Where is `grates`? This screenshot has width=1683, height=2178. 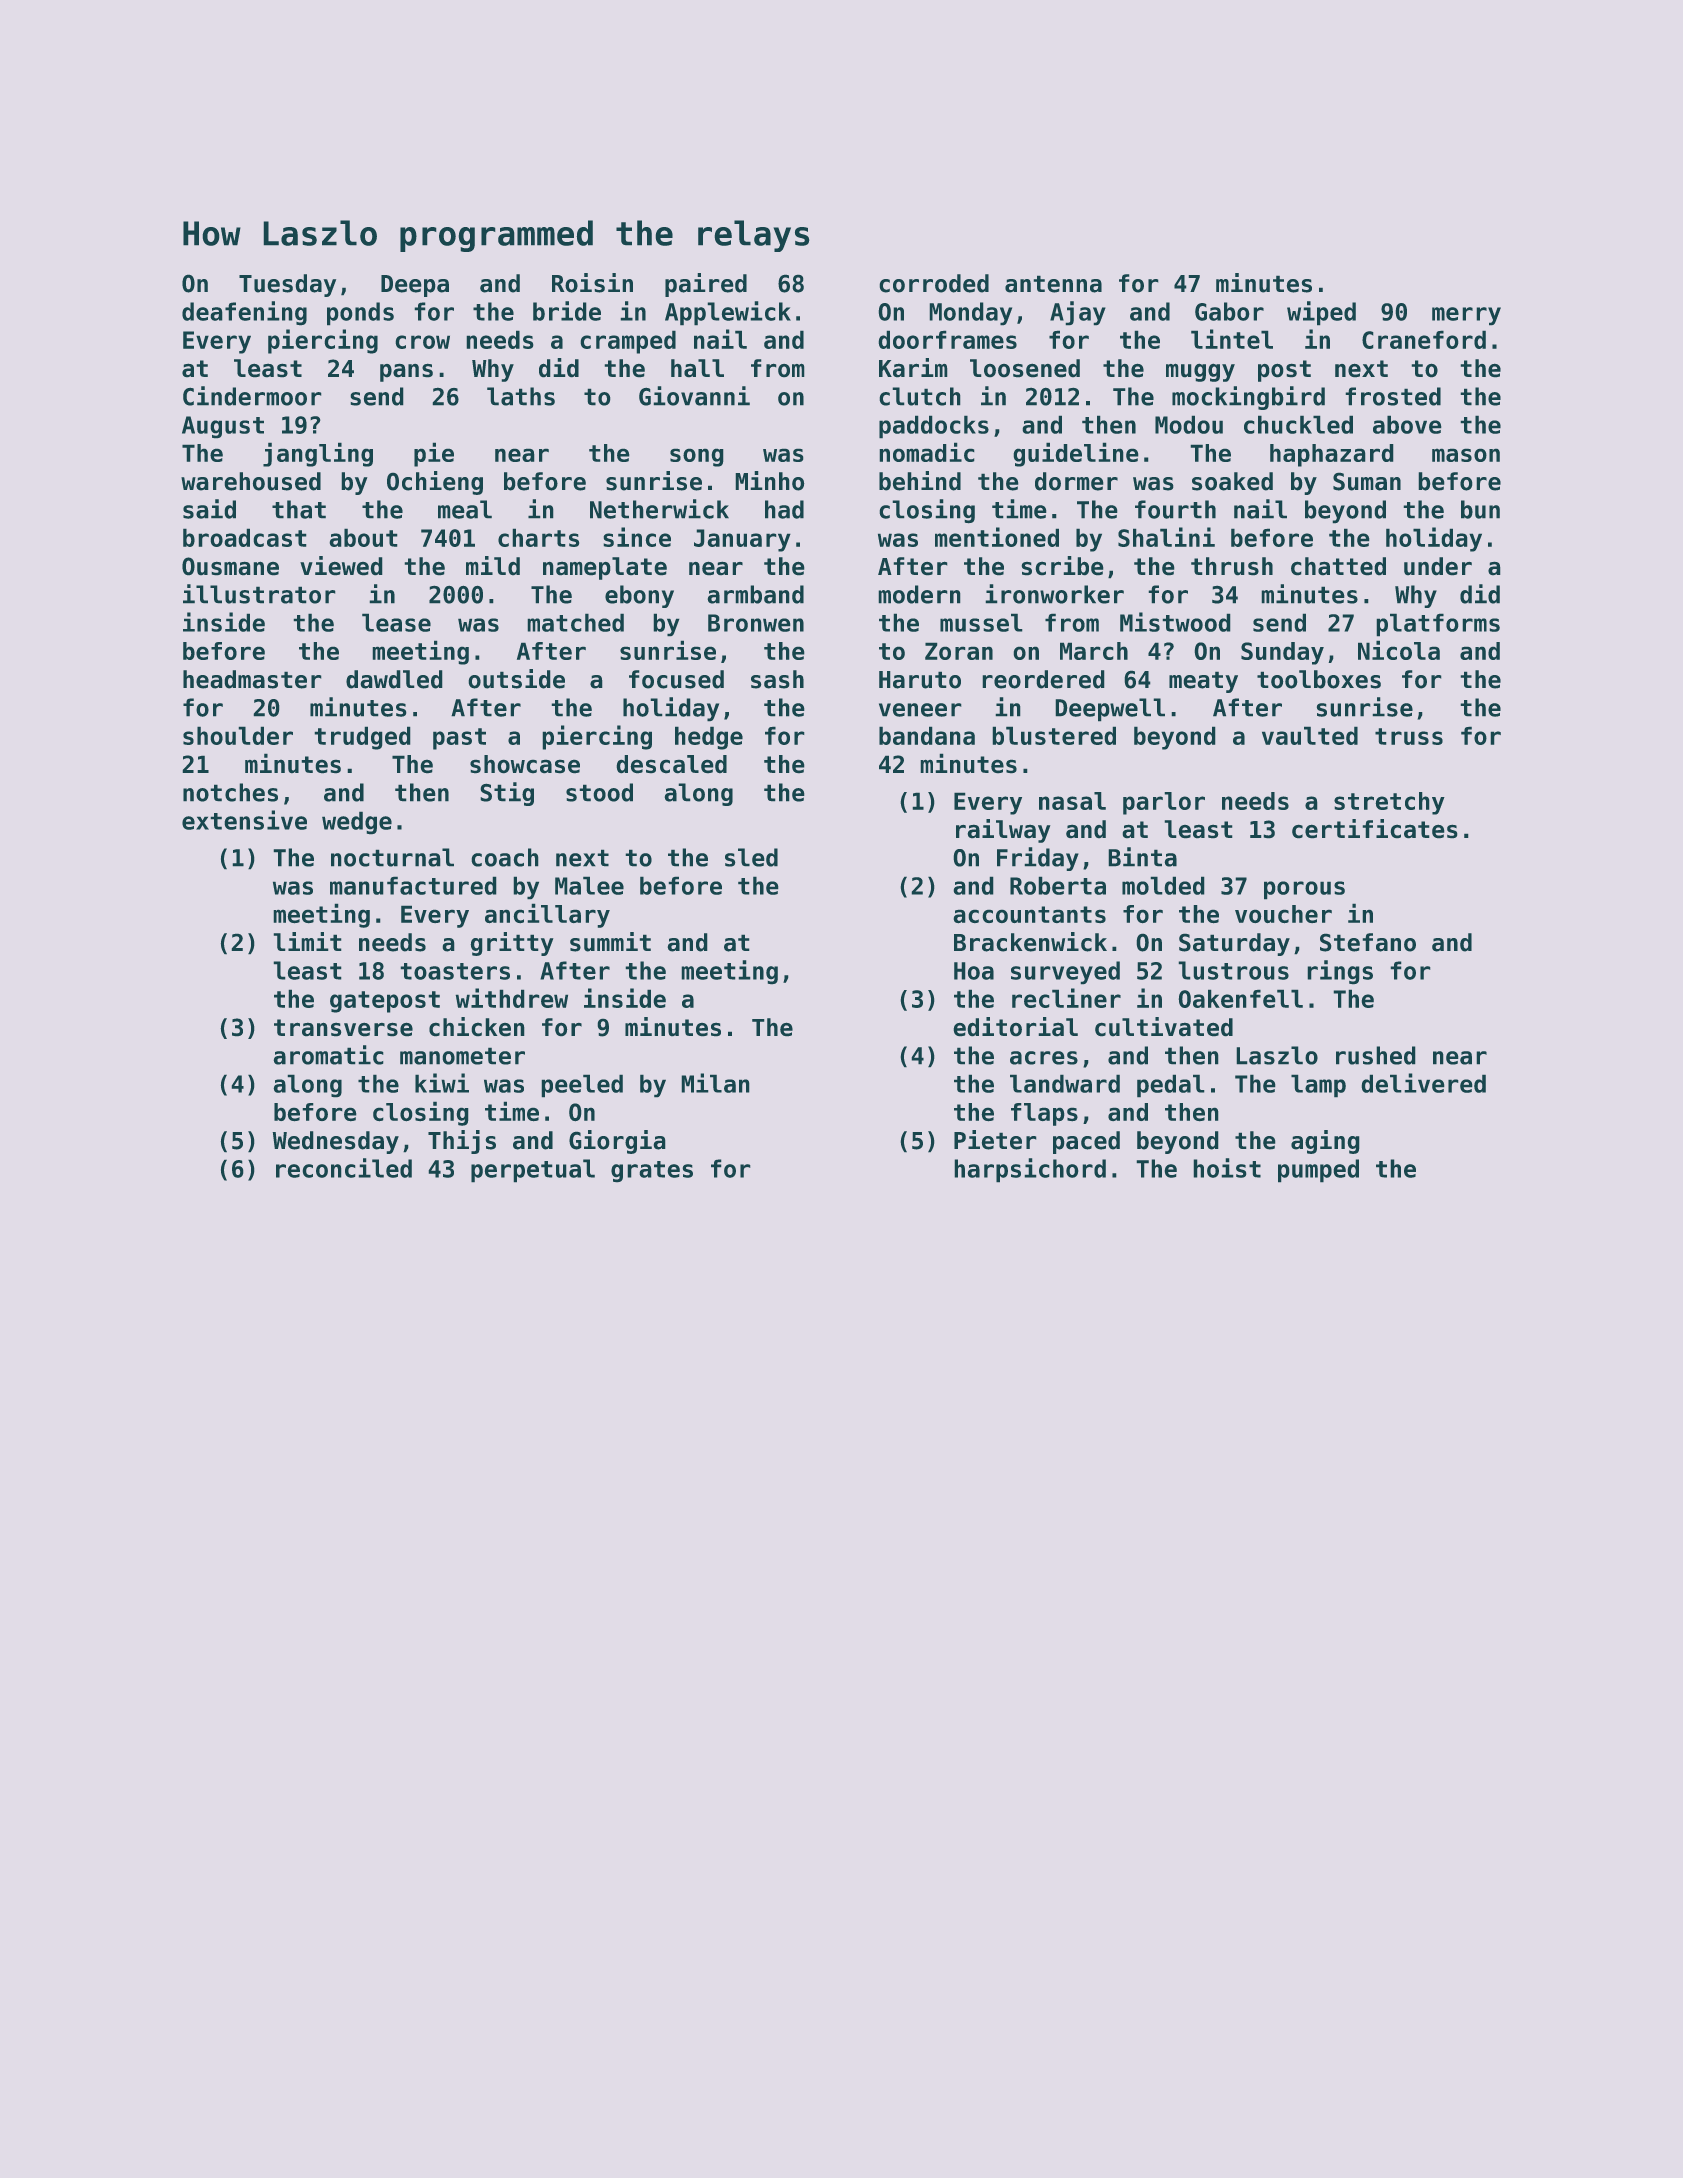 grates is located at coordinates (652, 1172).
